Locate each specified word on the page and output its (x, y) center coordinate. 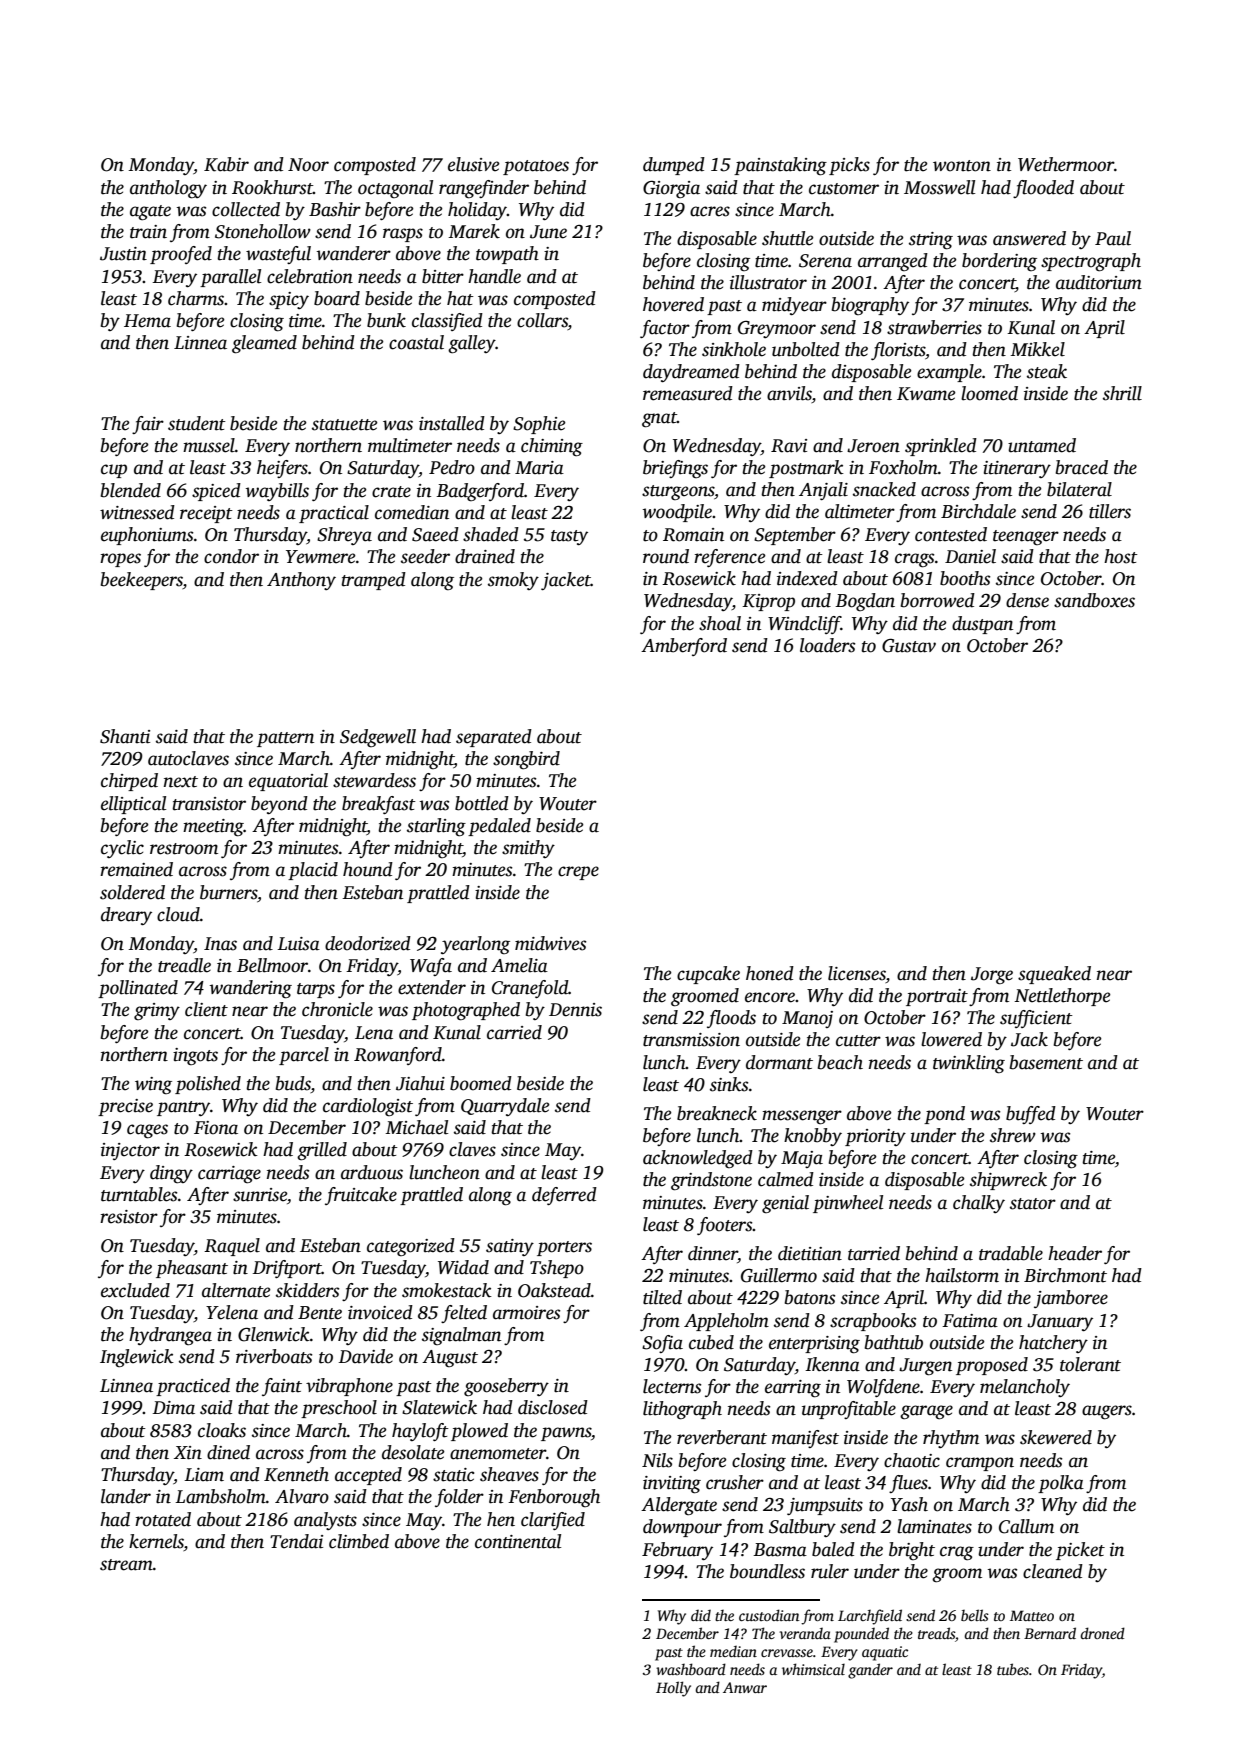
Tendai (296, 1541)
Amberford (684, 647)
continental (518, 1541)
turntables (139, 1194)
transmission (691, 1040)
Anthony (301, 581)
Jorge (992, 976)
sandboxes (1094, 600)
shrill (1122, 393)
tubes (1013, 1669)
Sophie (539, 425)
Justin (123, 254)
